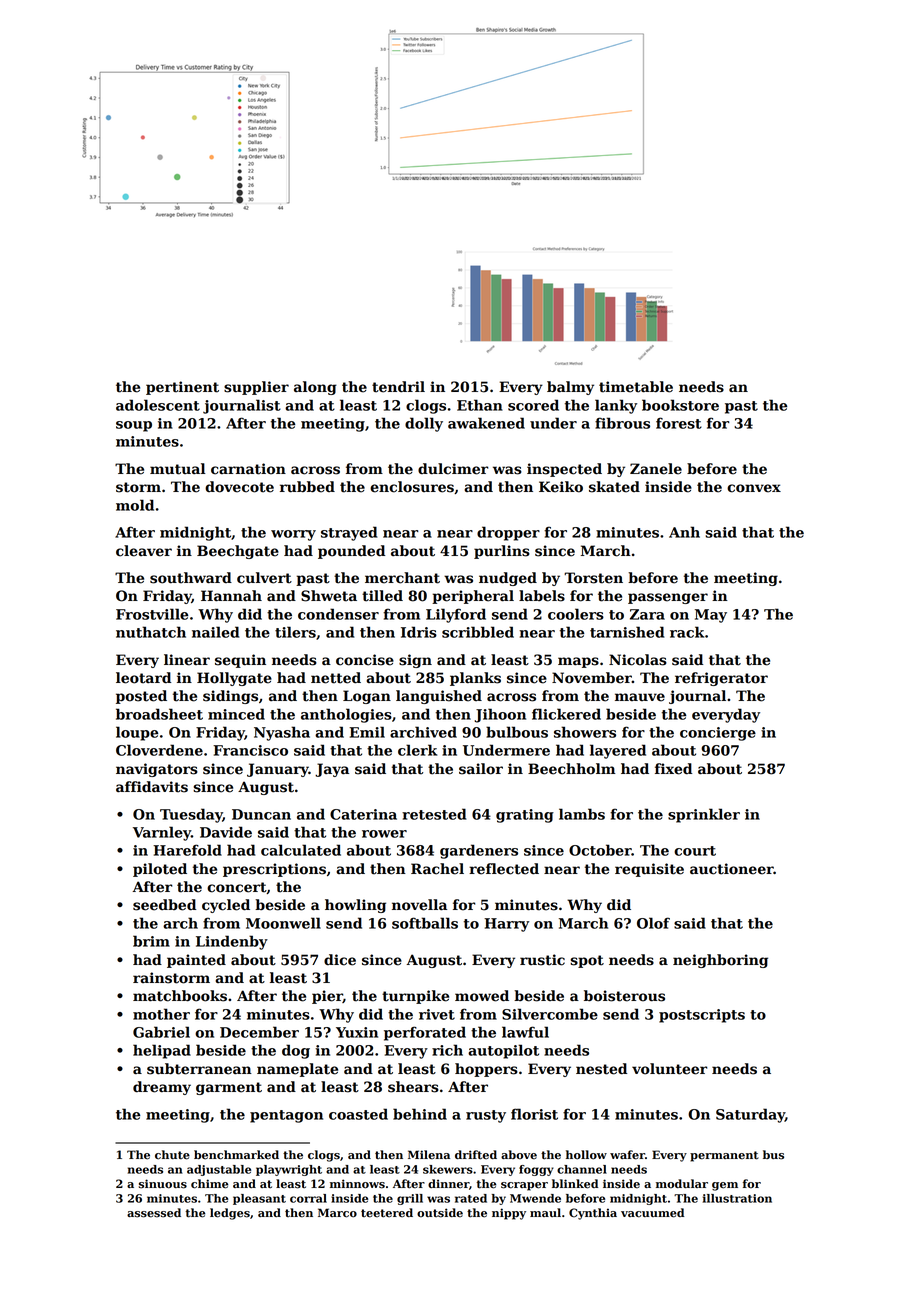 The height and width of the screenshot is (1308, 924). I want to click on tendril, so click(398, 387).
